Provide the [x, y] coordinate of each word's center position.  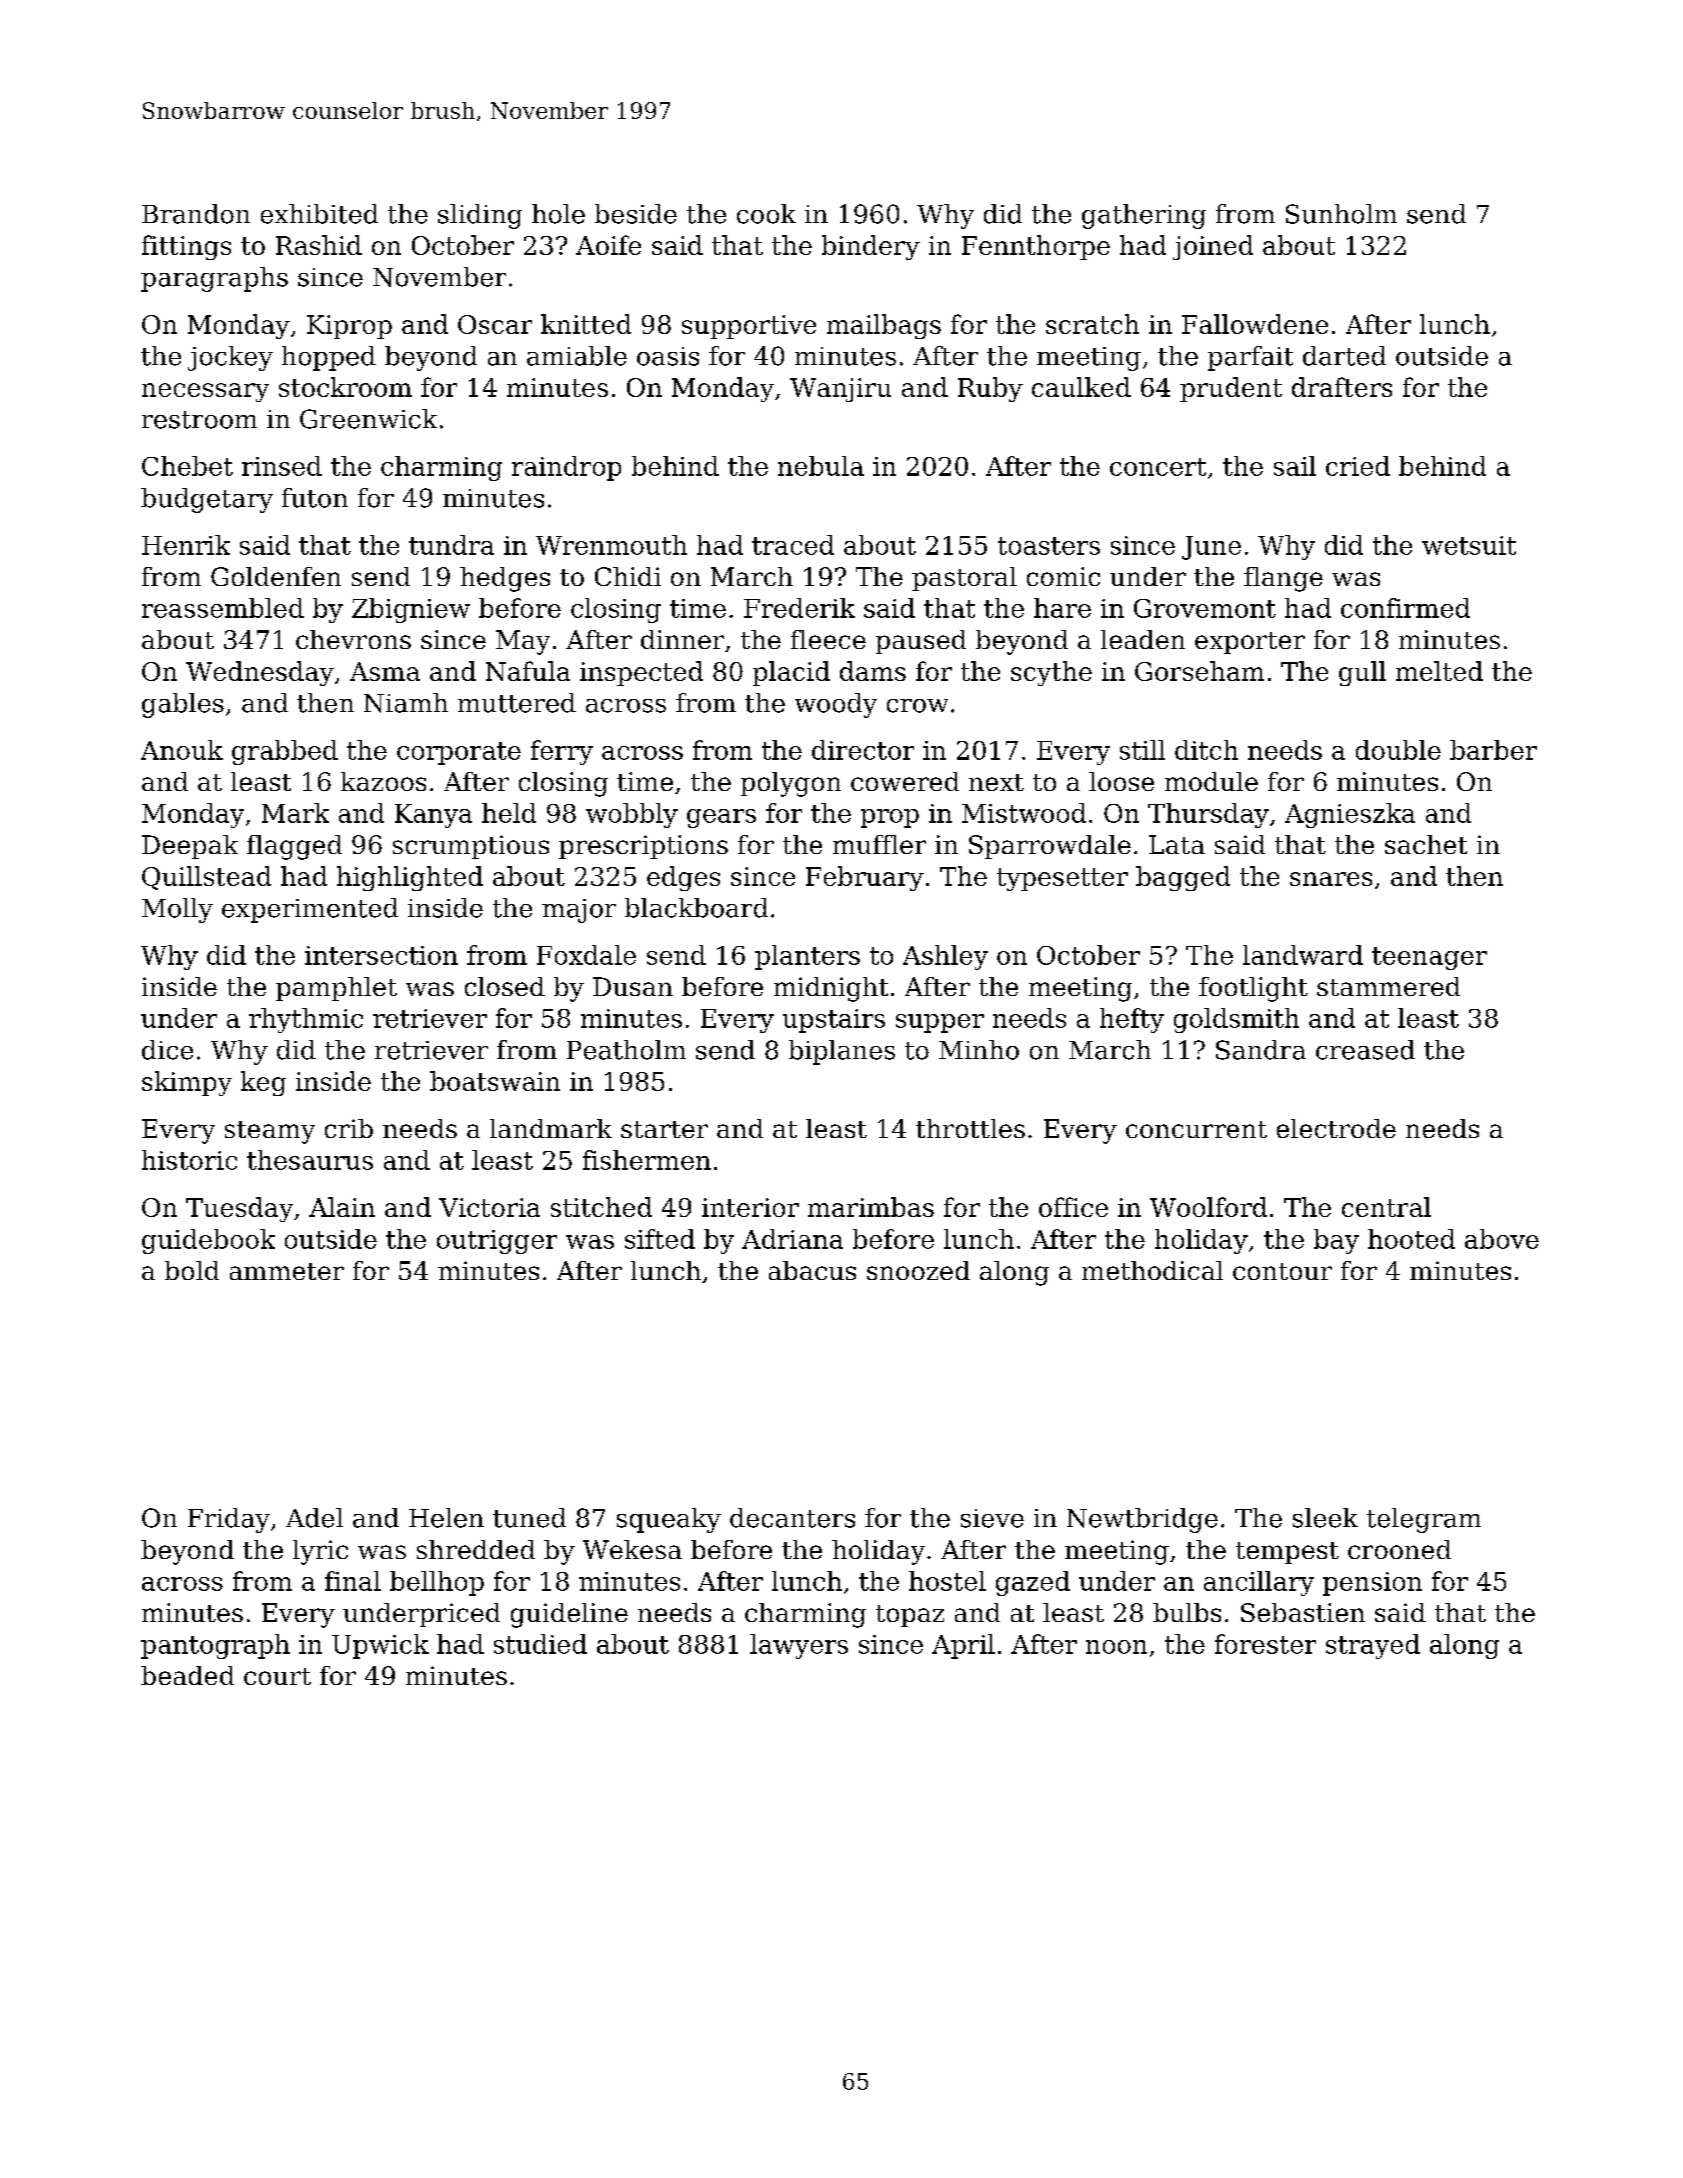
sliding [480, 216]
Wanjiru [840, 390]
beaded [187, 1675]
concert [1158, 467]
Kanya [433, 816]
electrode [1336, 1128]
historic [189, 1160]
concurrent [1196, 1129]
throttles [970, 1128]
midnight [831, 989]
